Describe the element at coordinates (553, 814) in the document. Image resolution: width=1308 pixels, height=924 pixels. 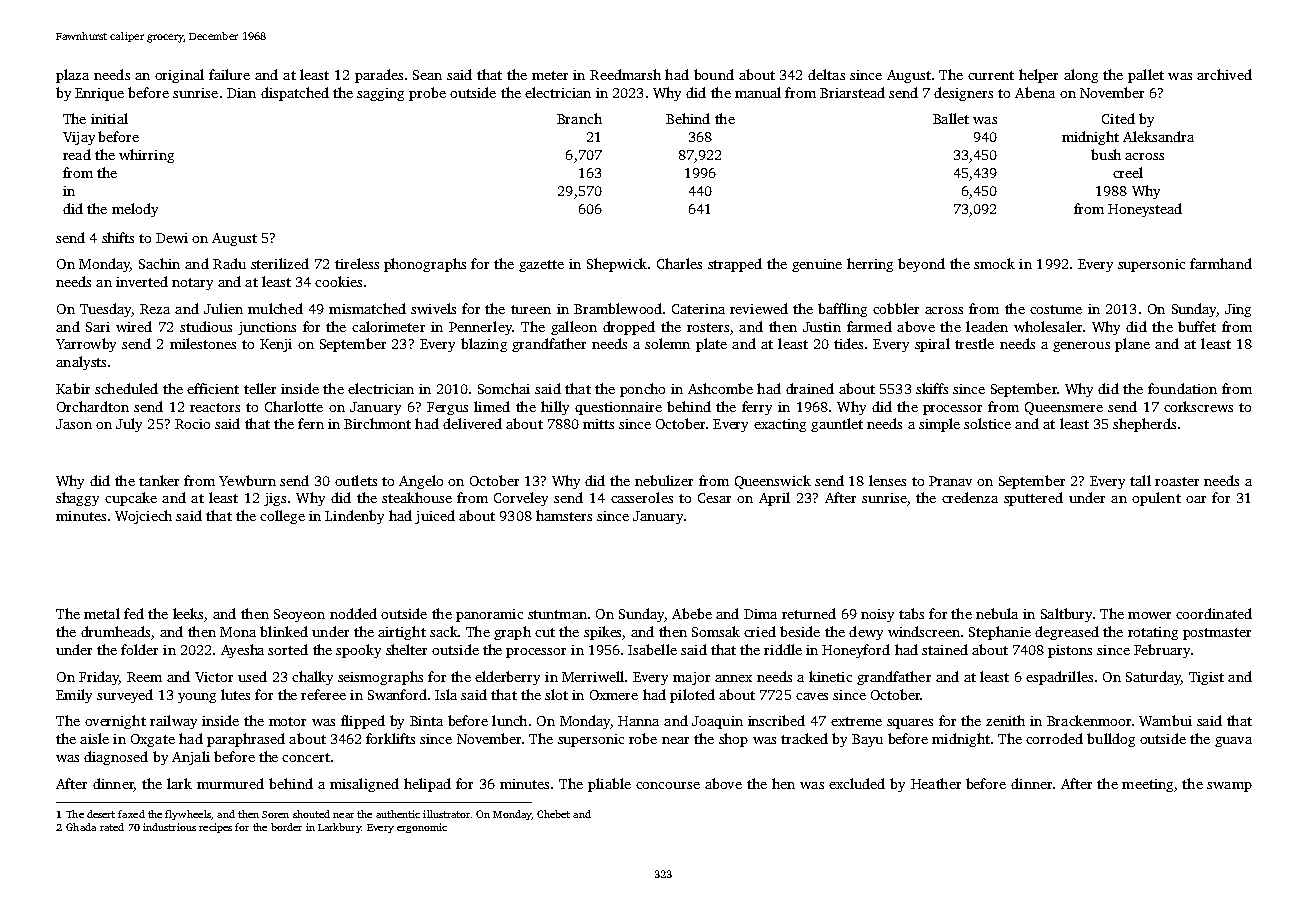
I see `Chebet` at that location.
